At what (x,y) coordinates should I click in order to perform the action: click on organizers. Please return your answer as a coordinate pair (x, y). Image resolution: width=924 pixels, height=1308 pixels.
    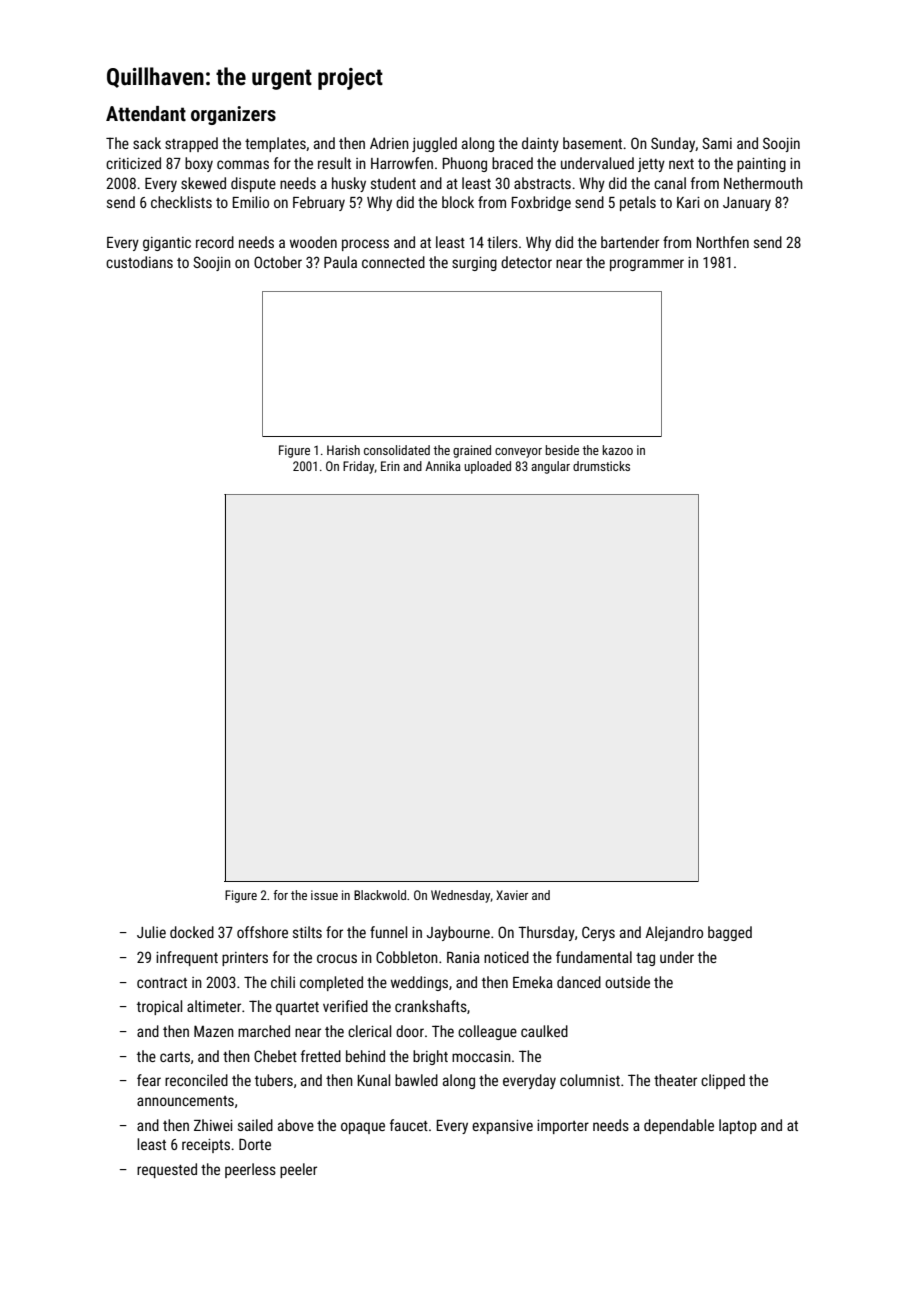
    Looking at the image, I should click on (233, 115).
